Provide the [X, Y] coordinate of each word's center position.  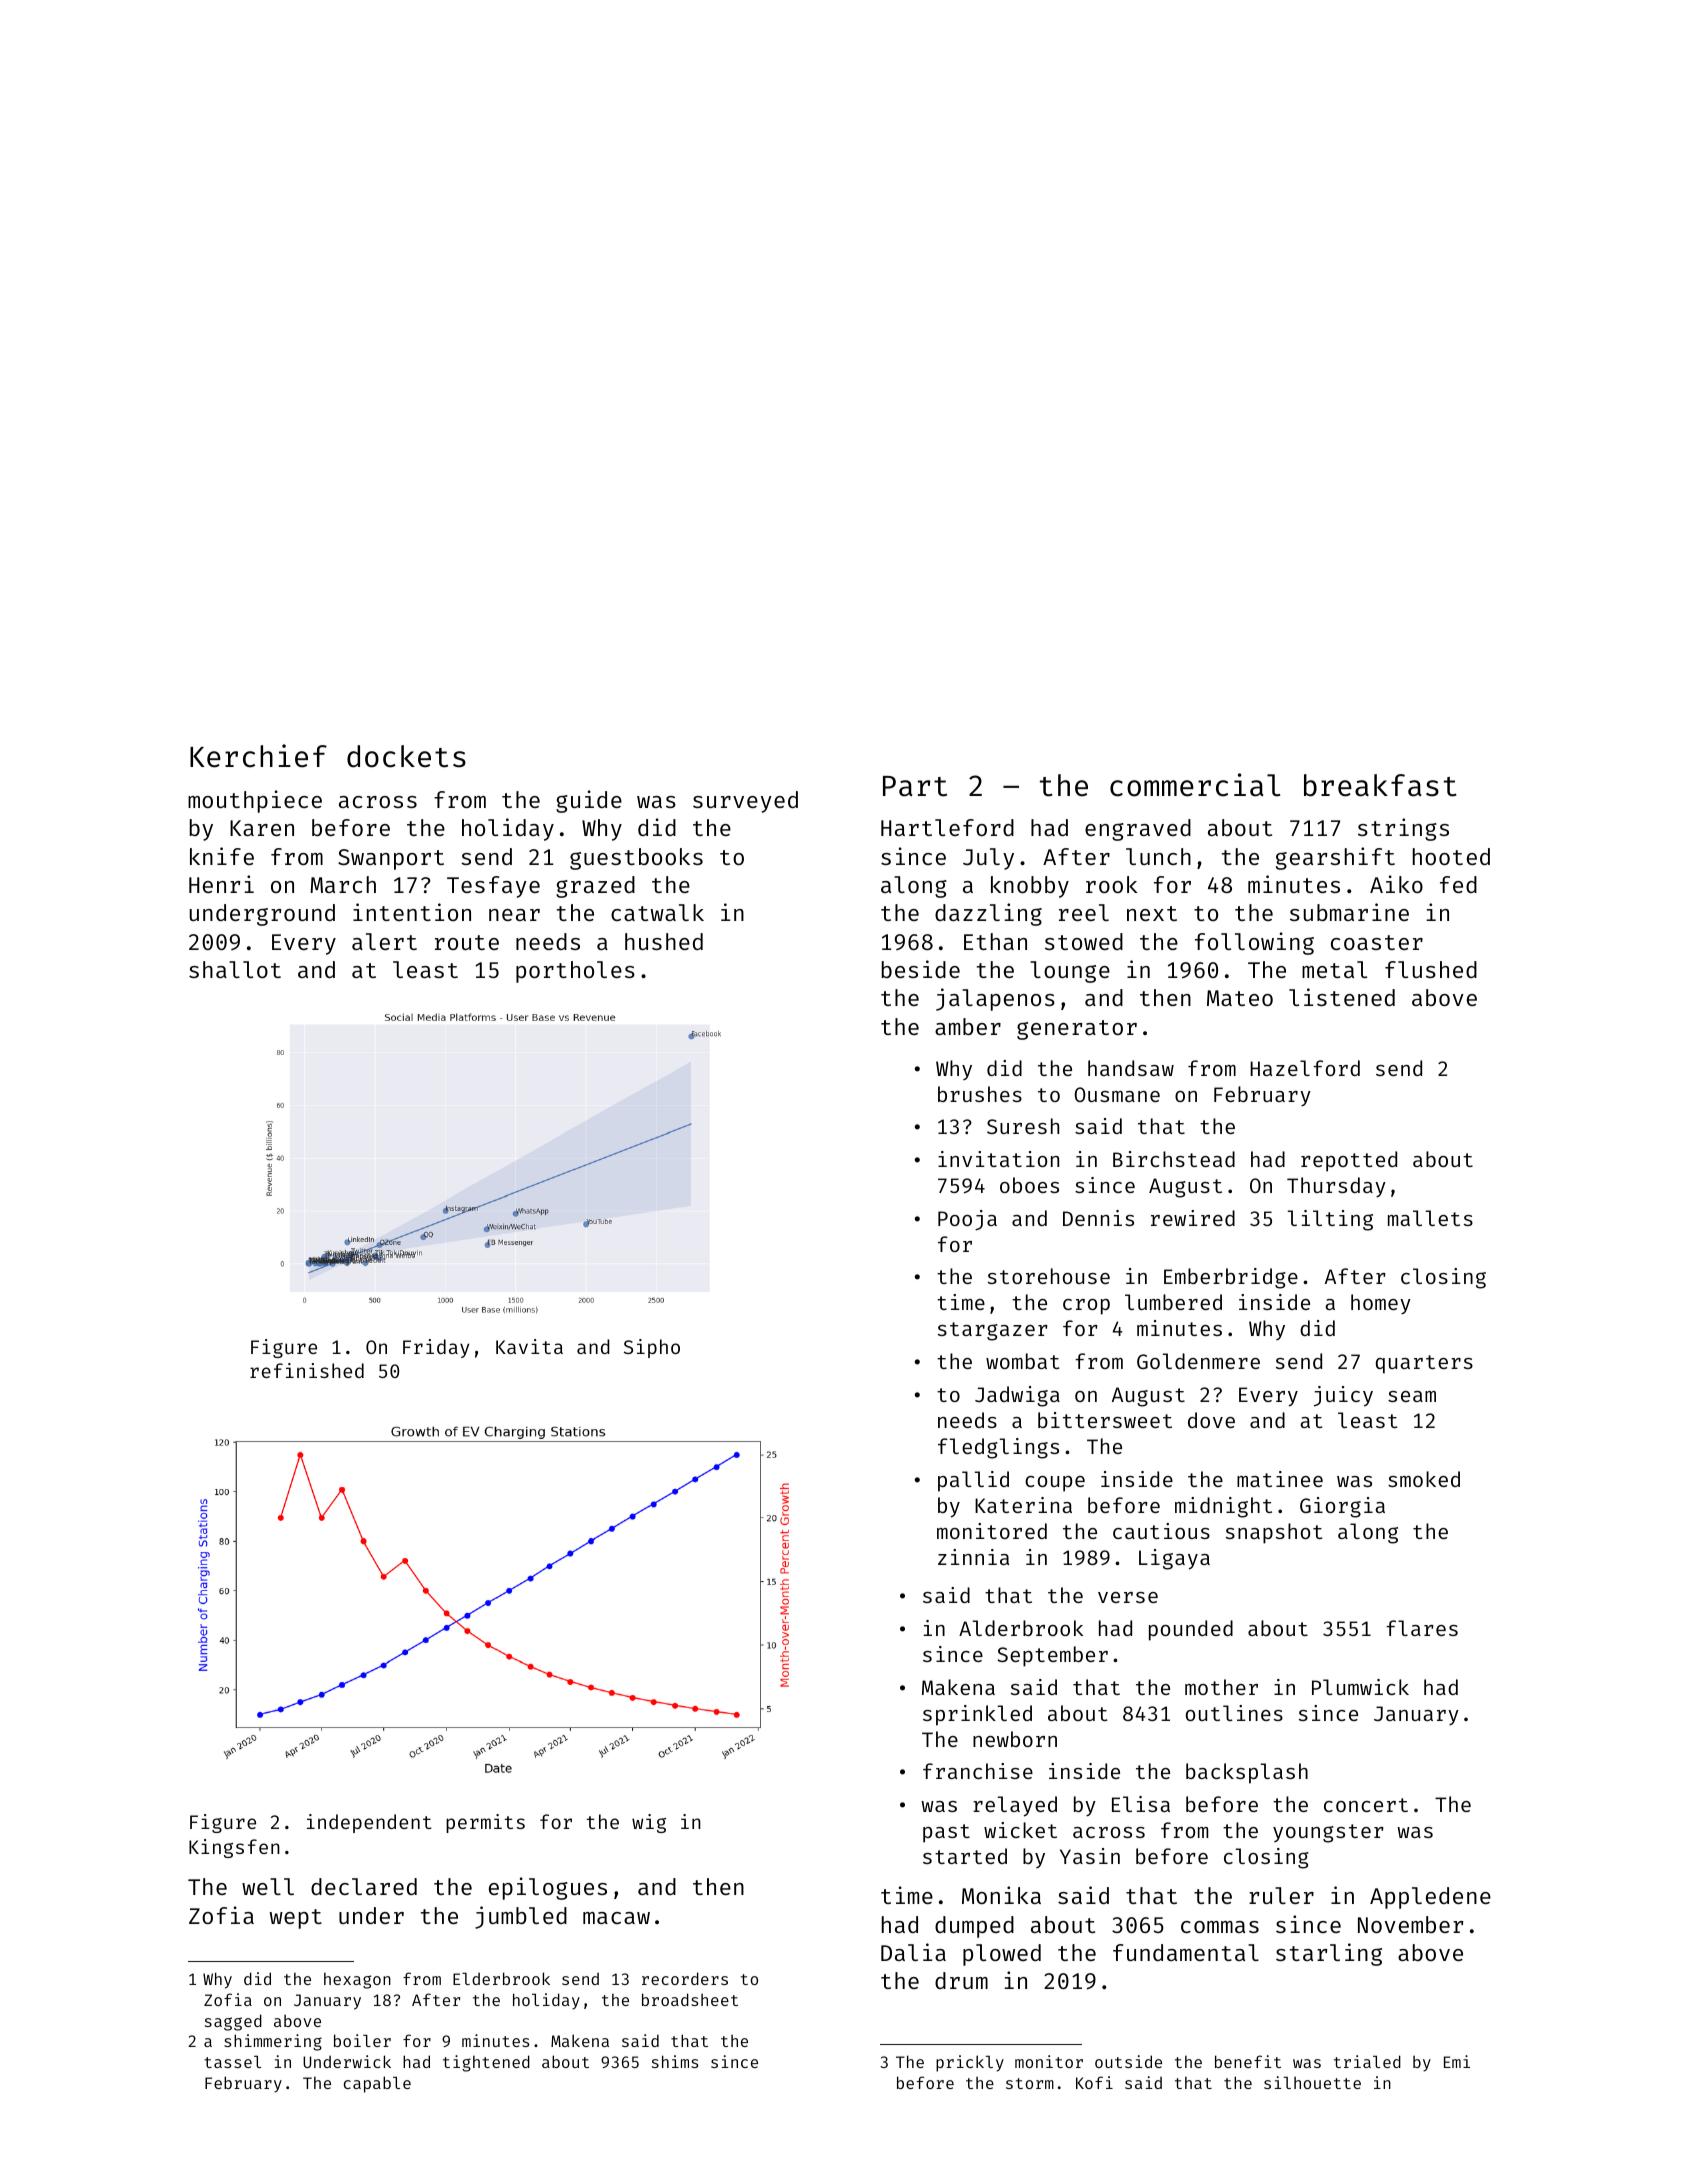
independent [369, 1823]
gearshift [1335, 858]
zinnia [973, 1557]
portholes [575, 972]
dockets [406, 756]
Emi [1457, 2061]
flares [1422, 1628]
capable [377, 2084]
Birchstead [1174, 1159]
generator [1077, 1030]
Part [915, 786]
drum [961, 1980]
